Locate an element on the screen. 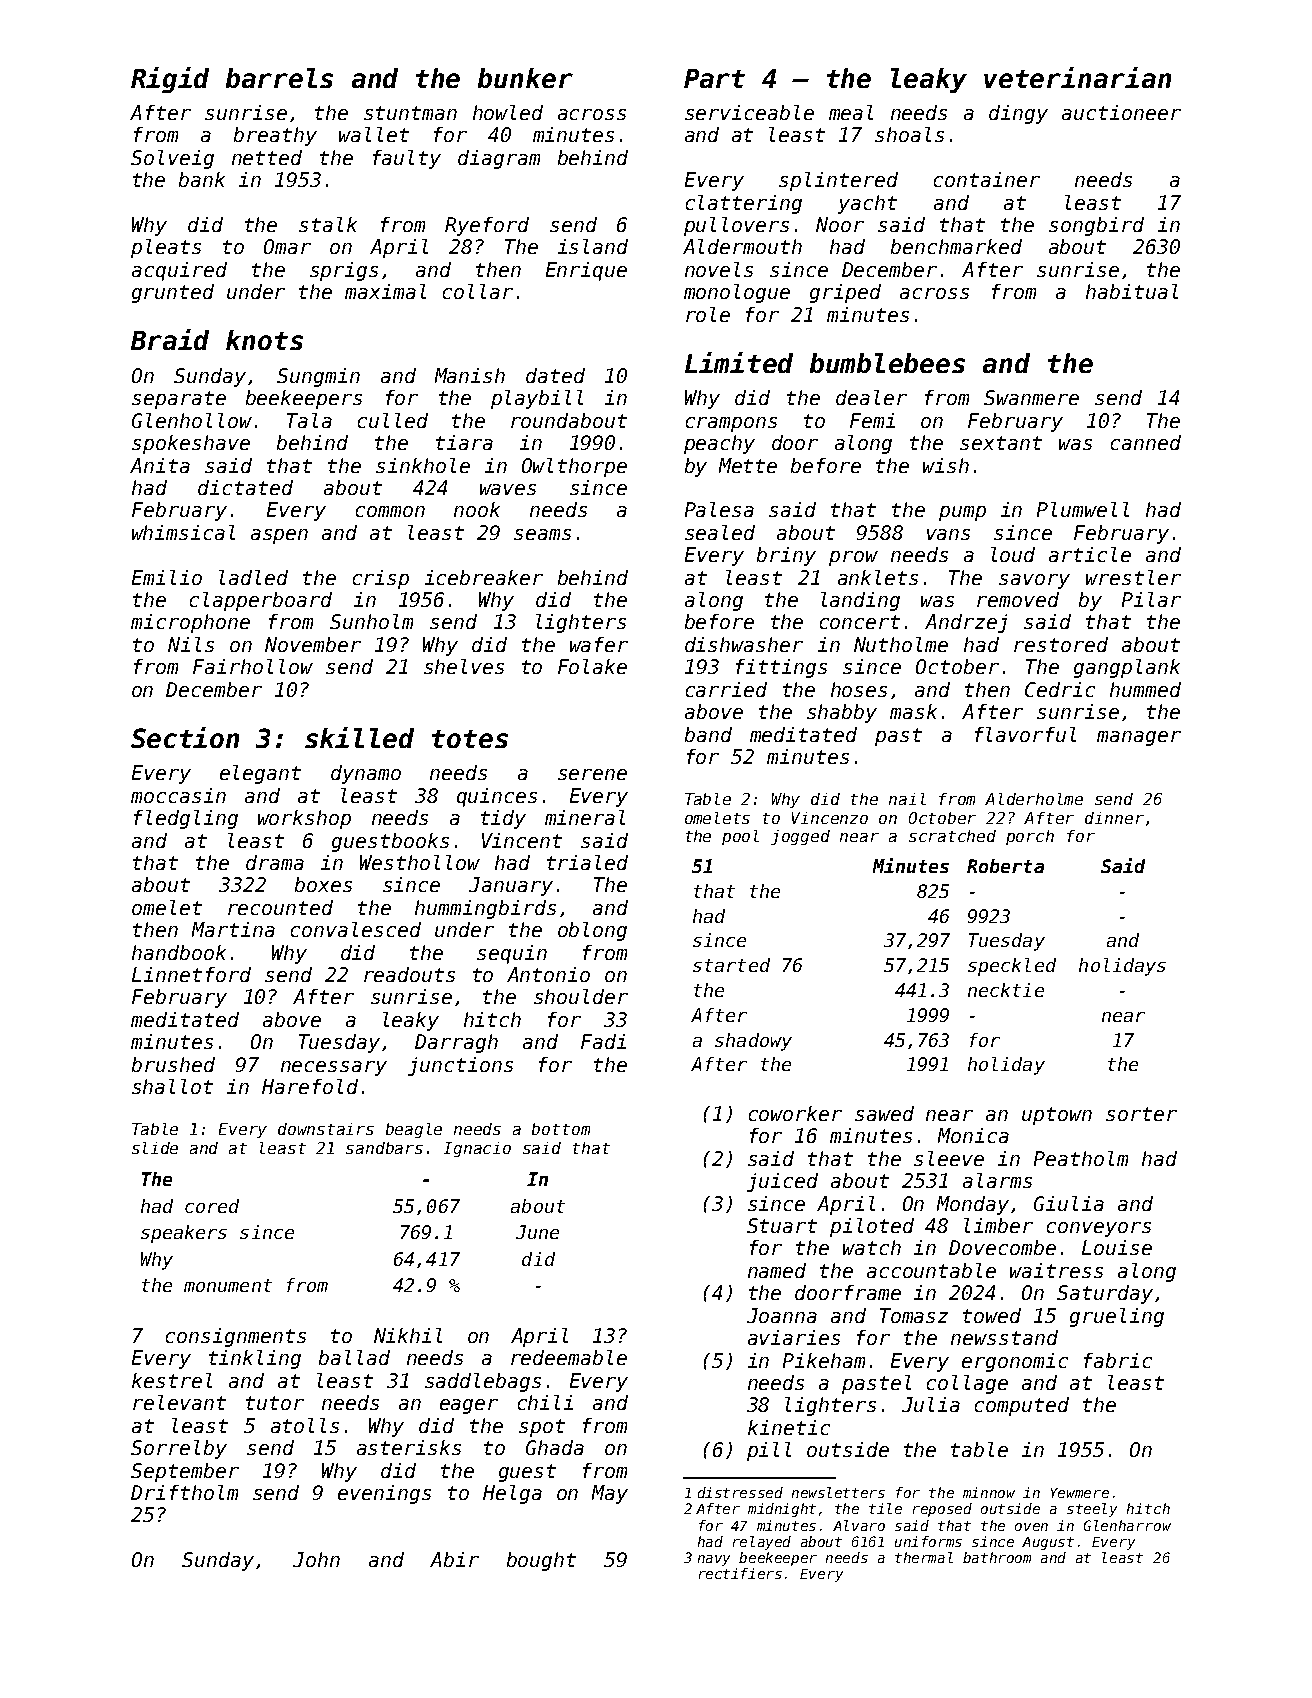  bunker is located at coordinates (525, 78).
